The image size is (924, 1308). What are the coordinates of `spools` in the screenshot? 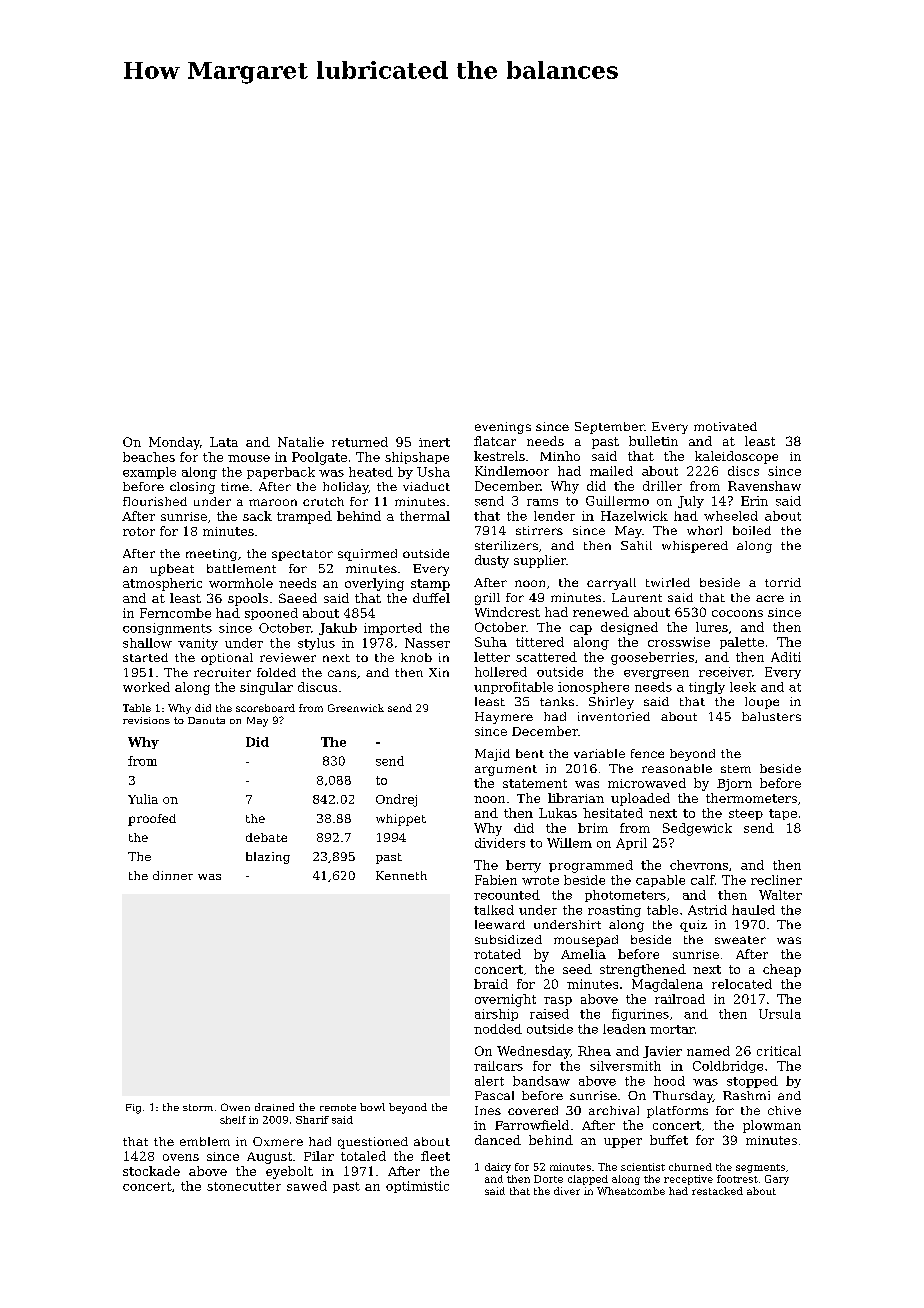 It's located at (248, 599).
